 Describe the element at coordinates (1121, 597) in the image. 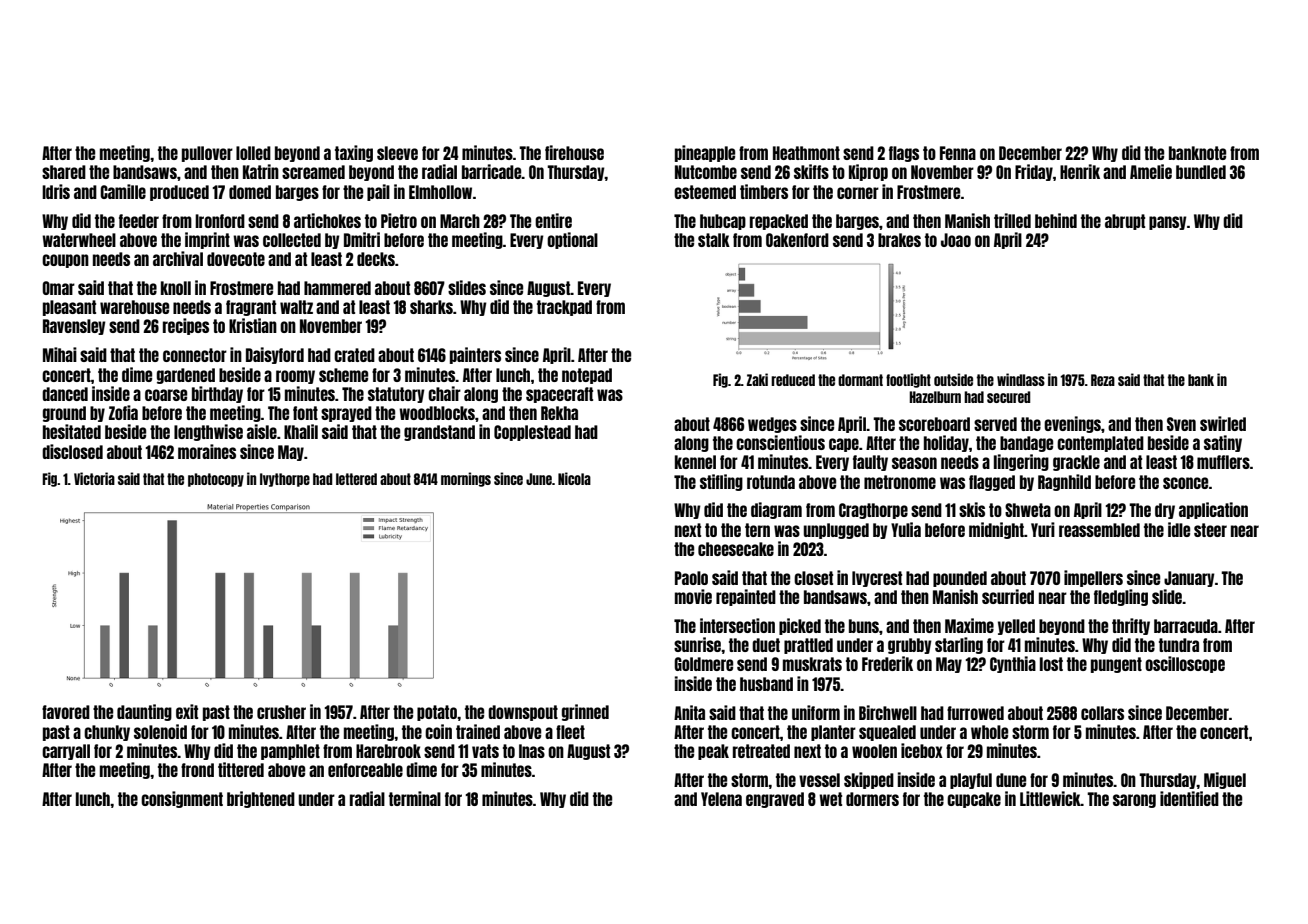

I see `fledgling` at that location.
